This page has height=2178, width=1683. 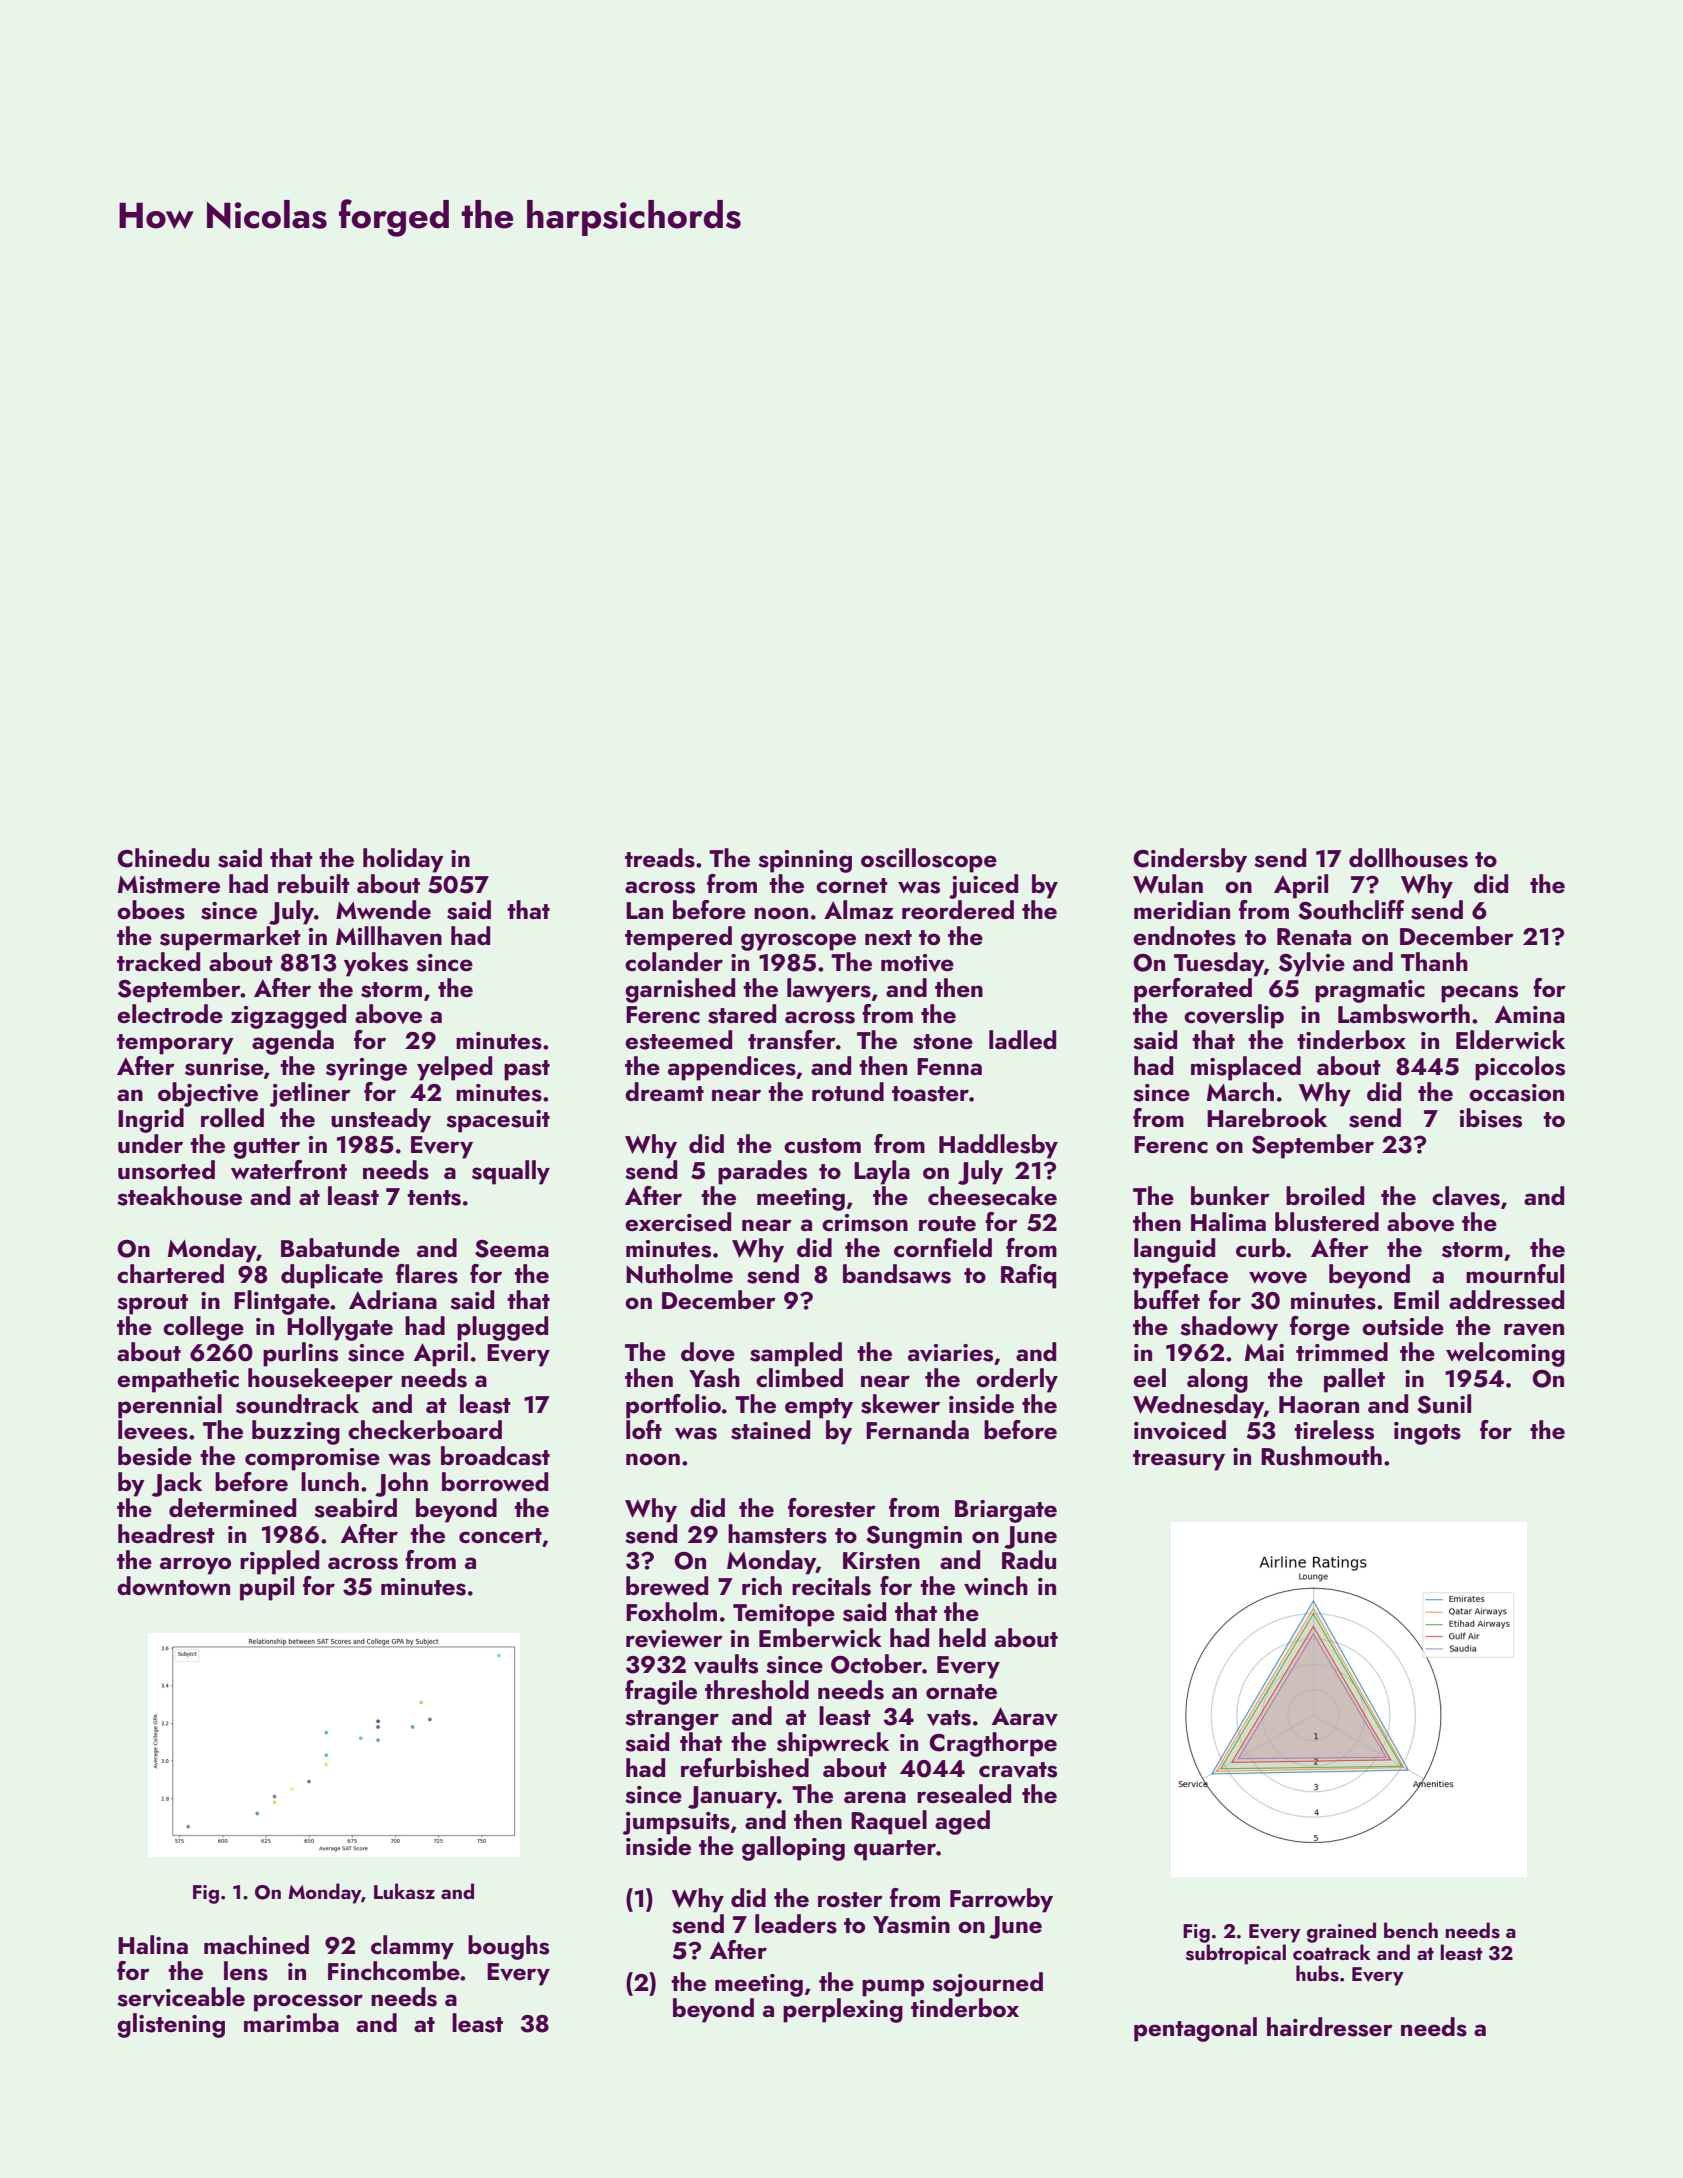 I want to click on Fenna, so click(x=949, y=1066).
